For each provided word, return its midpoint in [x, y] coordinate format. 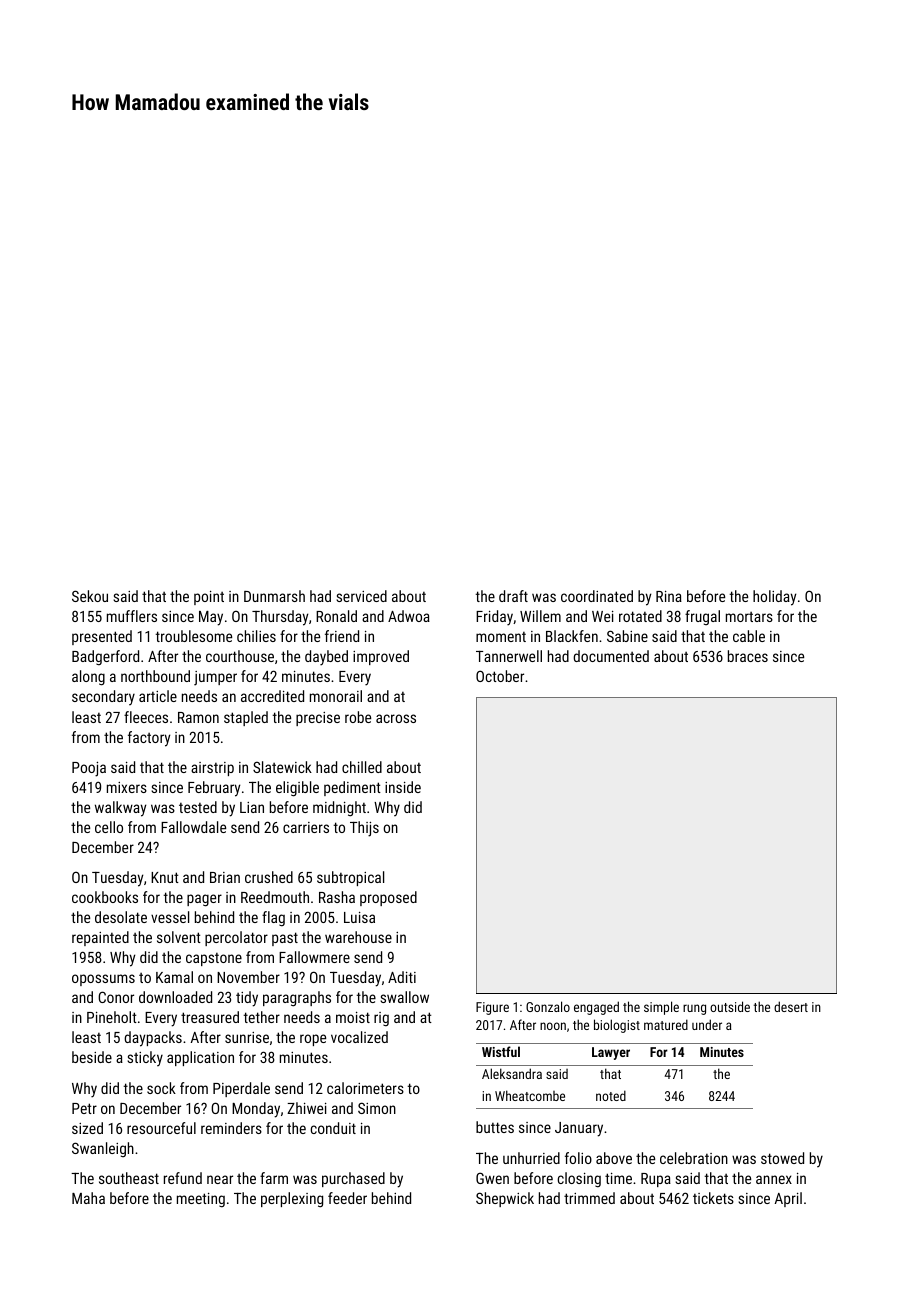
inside [403, 787]
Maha [88, 1198]
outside [730, 1006]
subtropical [350, 878]
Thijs [364, 829]
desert [791, 1006]
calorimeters [365, 1088]
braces [748, 656]
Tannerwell [509, 656]
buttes [495, 1127]
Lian [252, 807]
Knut [165, 877]
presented [102, 637]
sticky [145, 1059]
